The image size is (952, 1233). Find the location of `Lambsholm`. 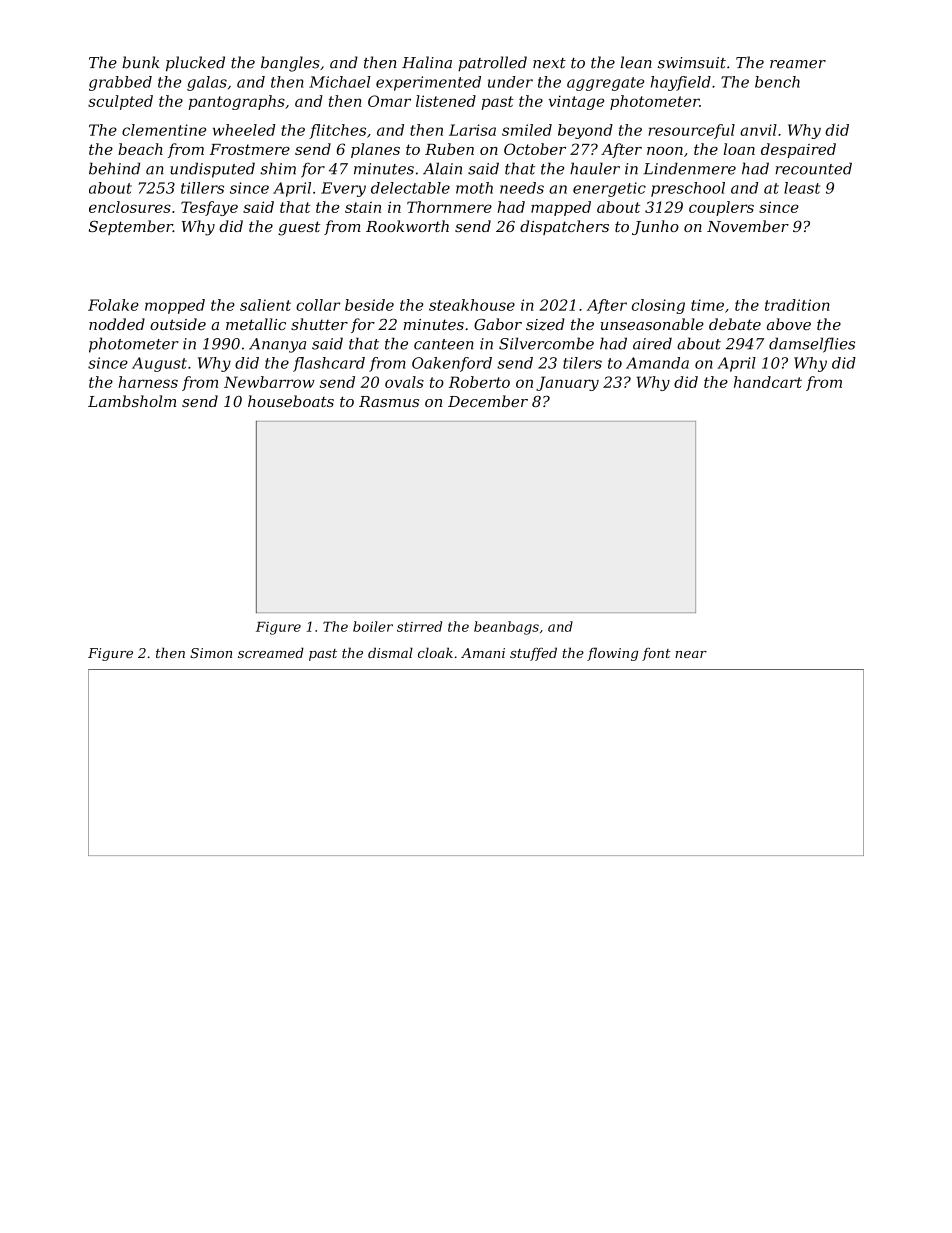

Lambsholm is located at coordinates (132, 401).
